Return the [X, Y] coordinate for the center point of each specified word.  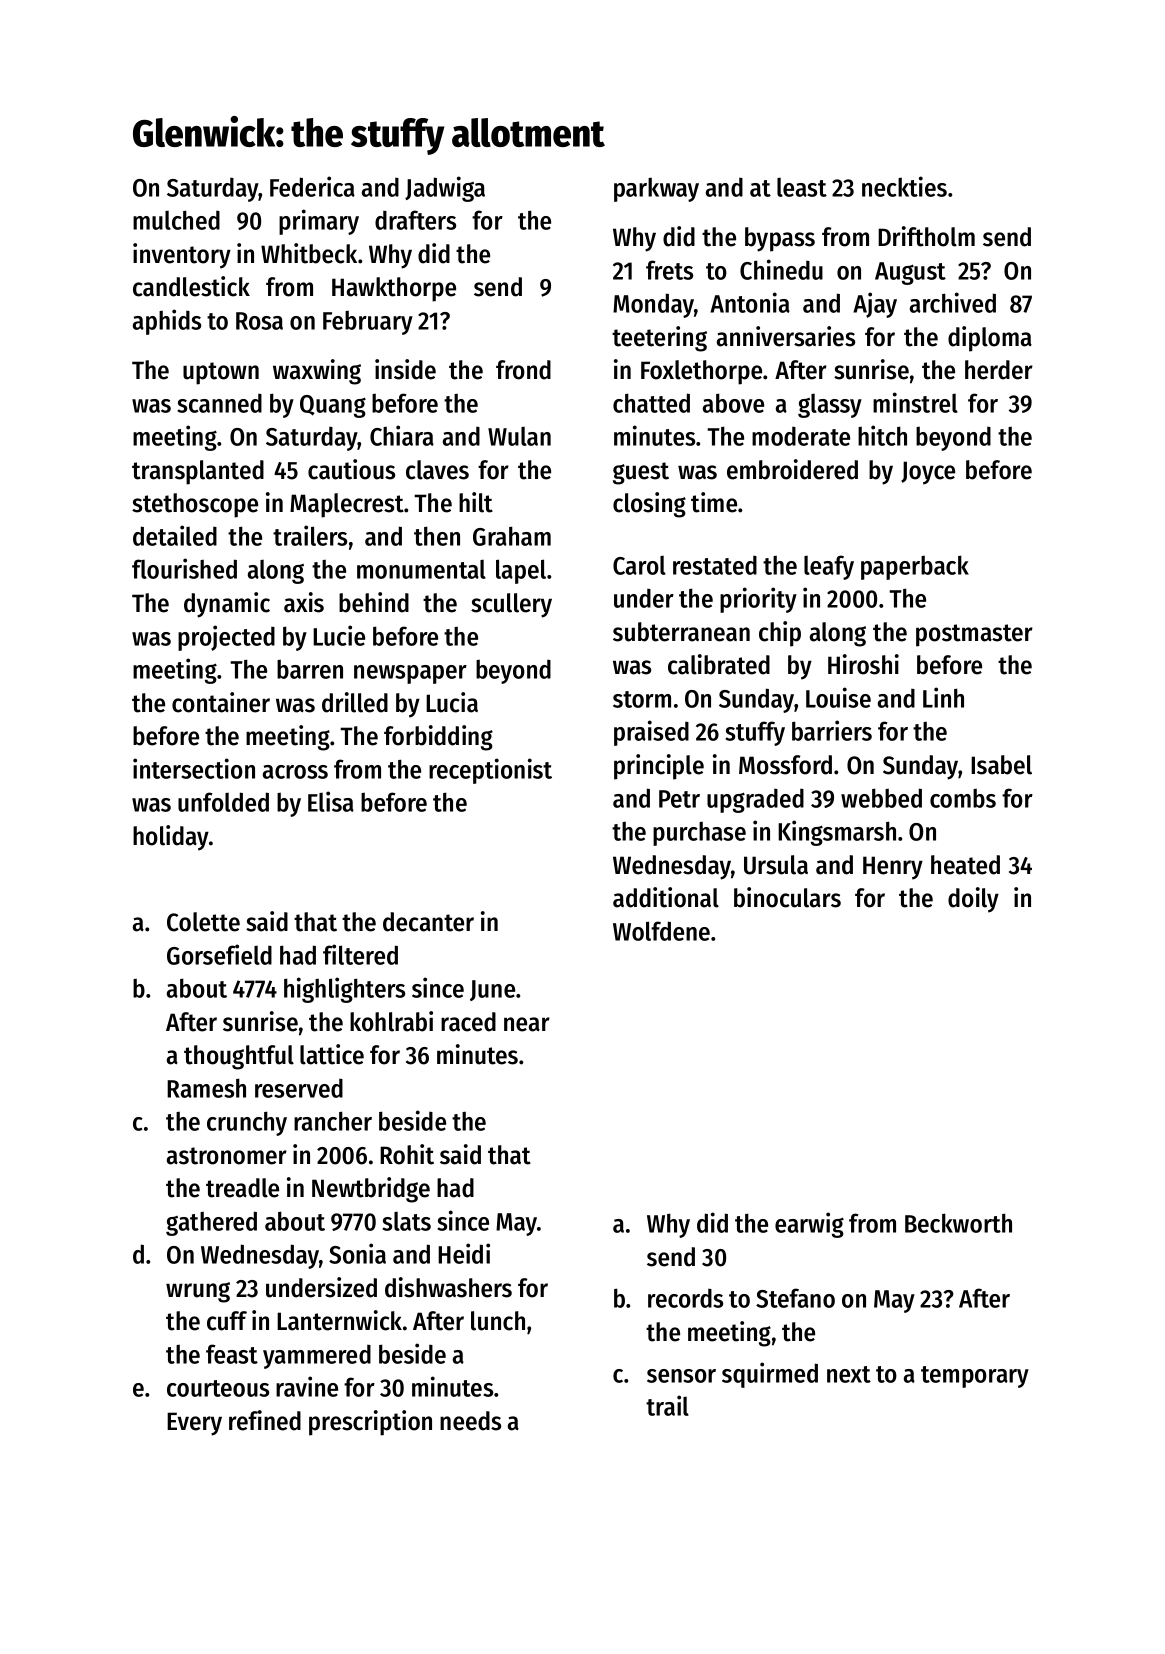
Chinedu [781, 269]
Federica [312, 186]
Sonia [357, 1253]
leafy [829, 567]
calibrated [719, 664]
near [527, 1024]
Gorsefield [219, 954]
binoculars [787, 897]
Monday [653, 305]
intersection [194, 768]
